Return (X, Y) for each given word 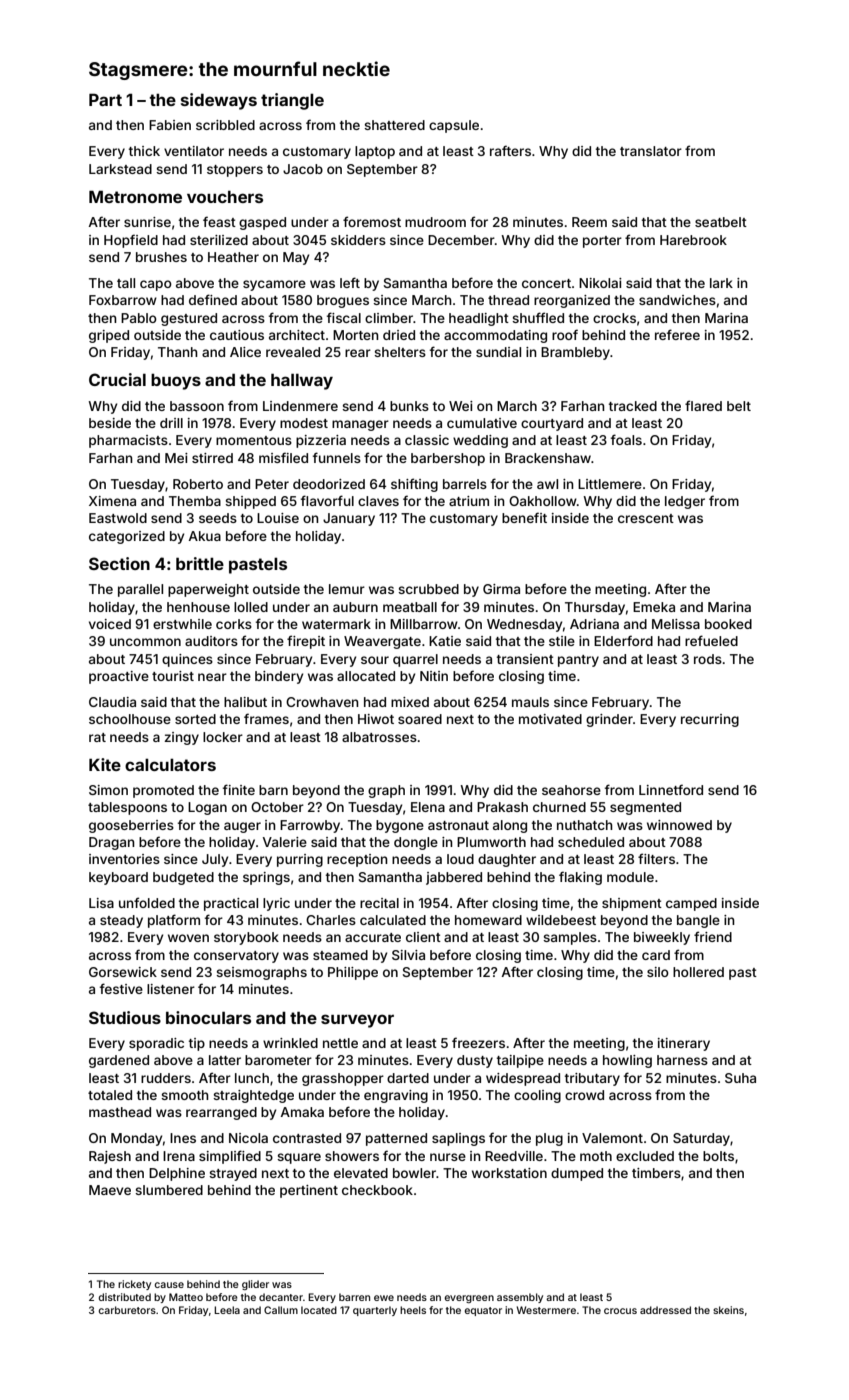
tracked (633, 406)
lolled (251, 607)
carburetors (127, 1310)
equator (483, 1311)
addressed (665, 1310)
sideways (219, 101)
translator (651, 151)
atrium (469, 501)
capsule (454, 126)
